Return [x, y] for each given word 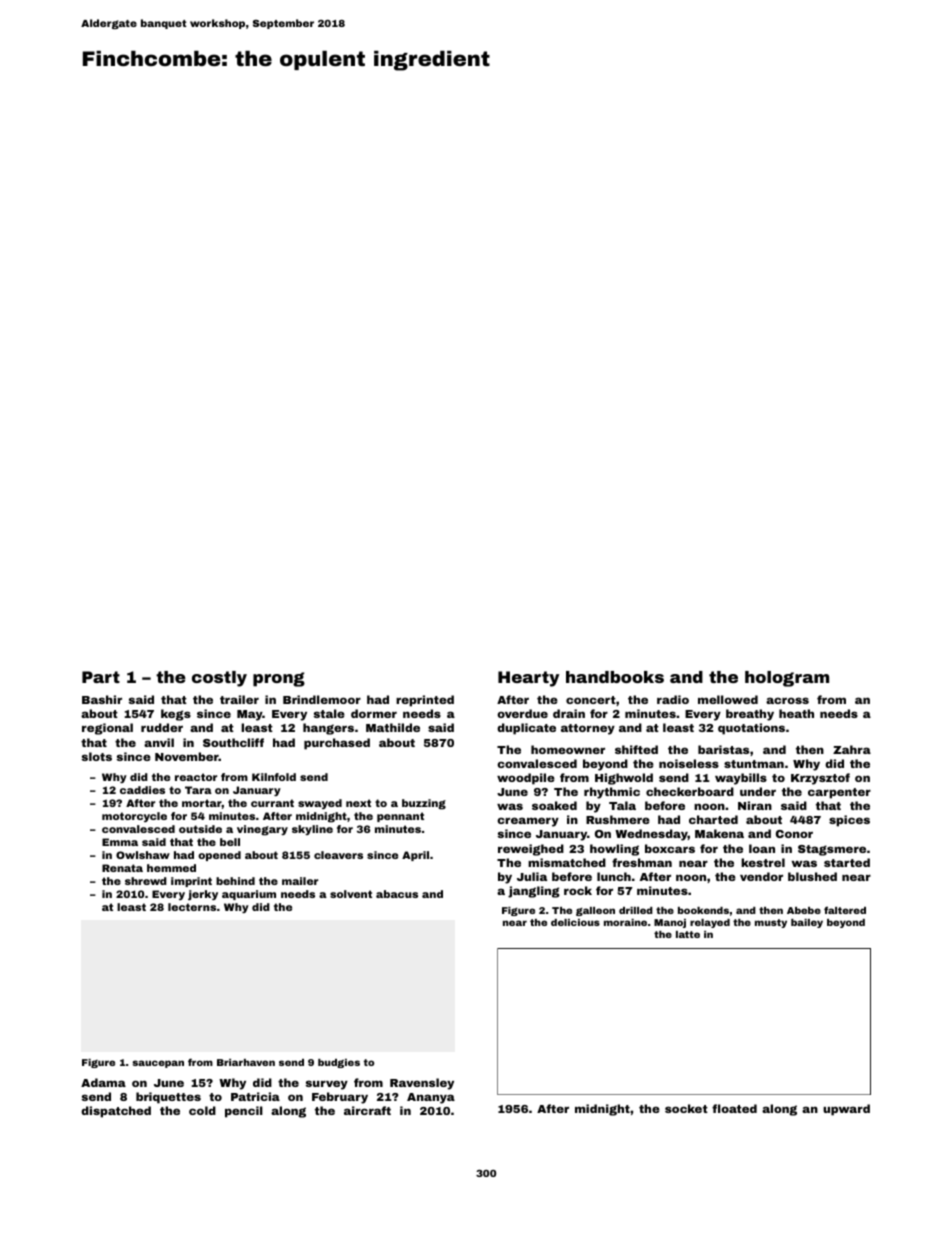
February [340, 1098]
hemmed [171, 868]
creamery [528, 822]
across [787, 700]
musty [771, 923]
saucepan [158, 1064]
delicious [575, 922]
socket [686, 1108]
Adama [103, 1082]
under [758, 791]
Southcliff [233, 742]
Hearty [528, 679]
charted [713, 819]
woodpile [526, 779]
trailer [239, 699]
